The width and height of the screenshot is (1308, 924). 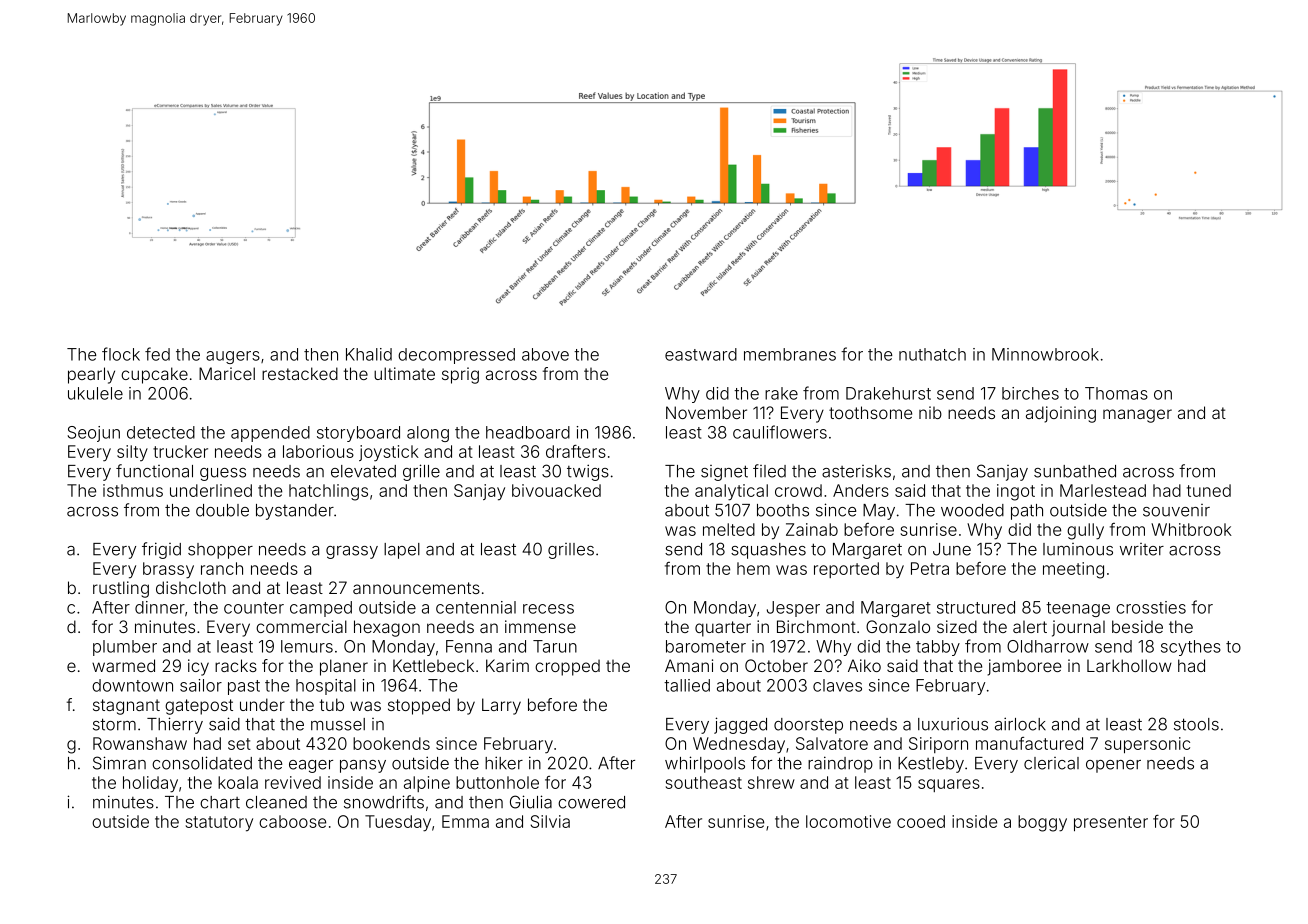 I want to click on squares, so click(x=949, y=785).
